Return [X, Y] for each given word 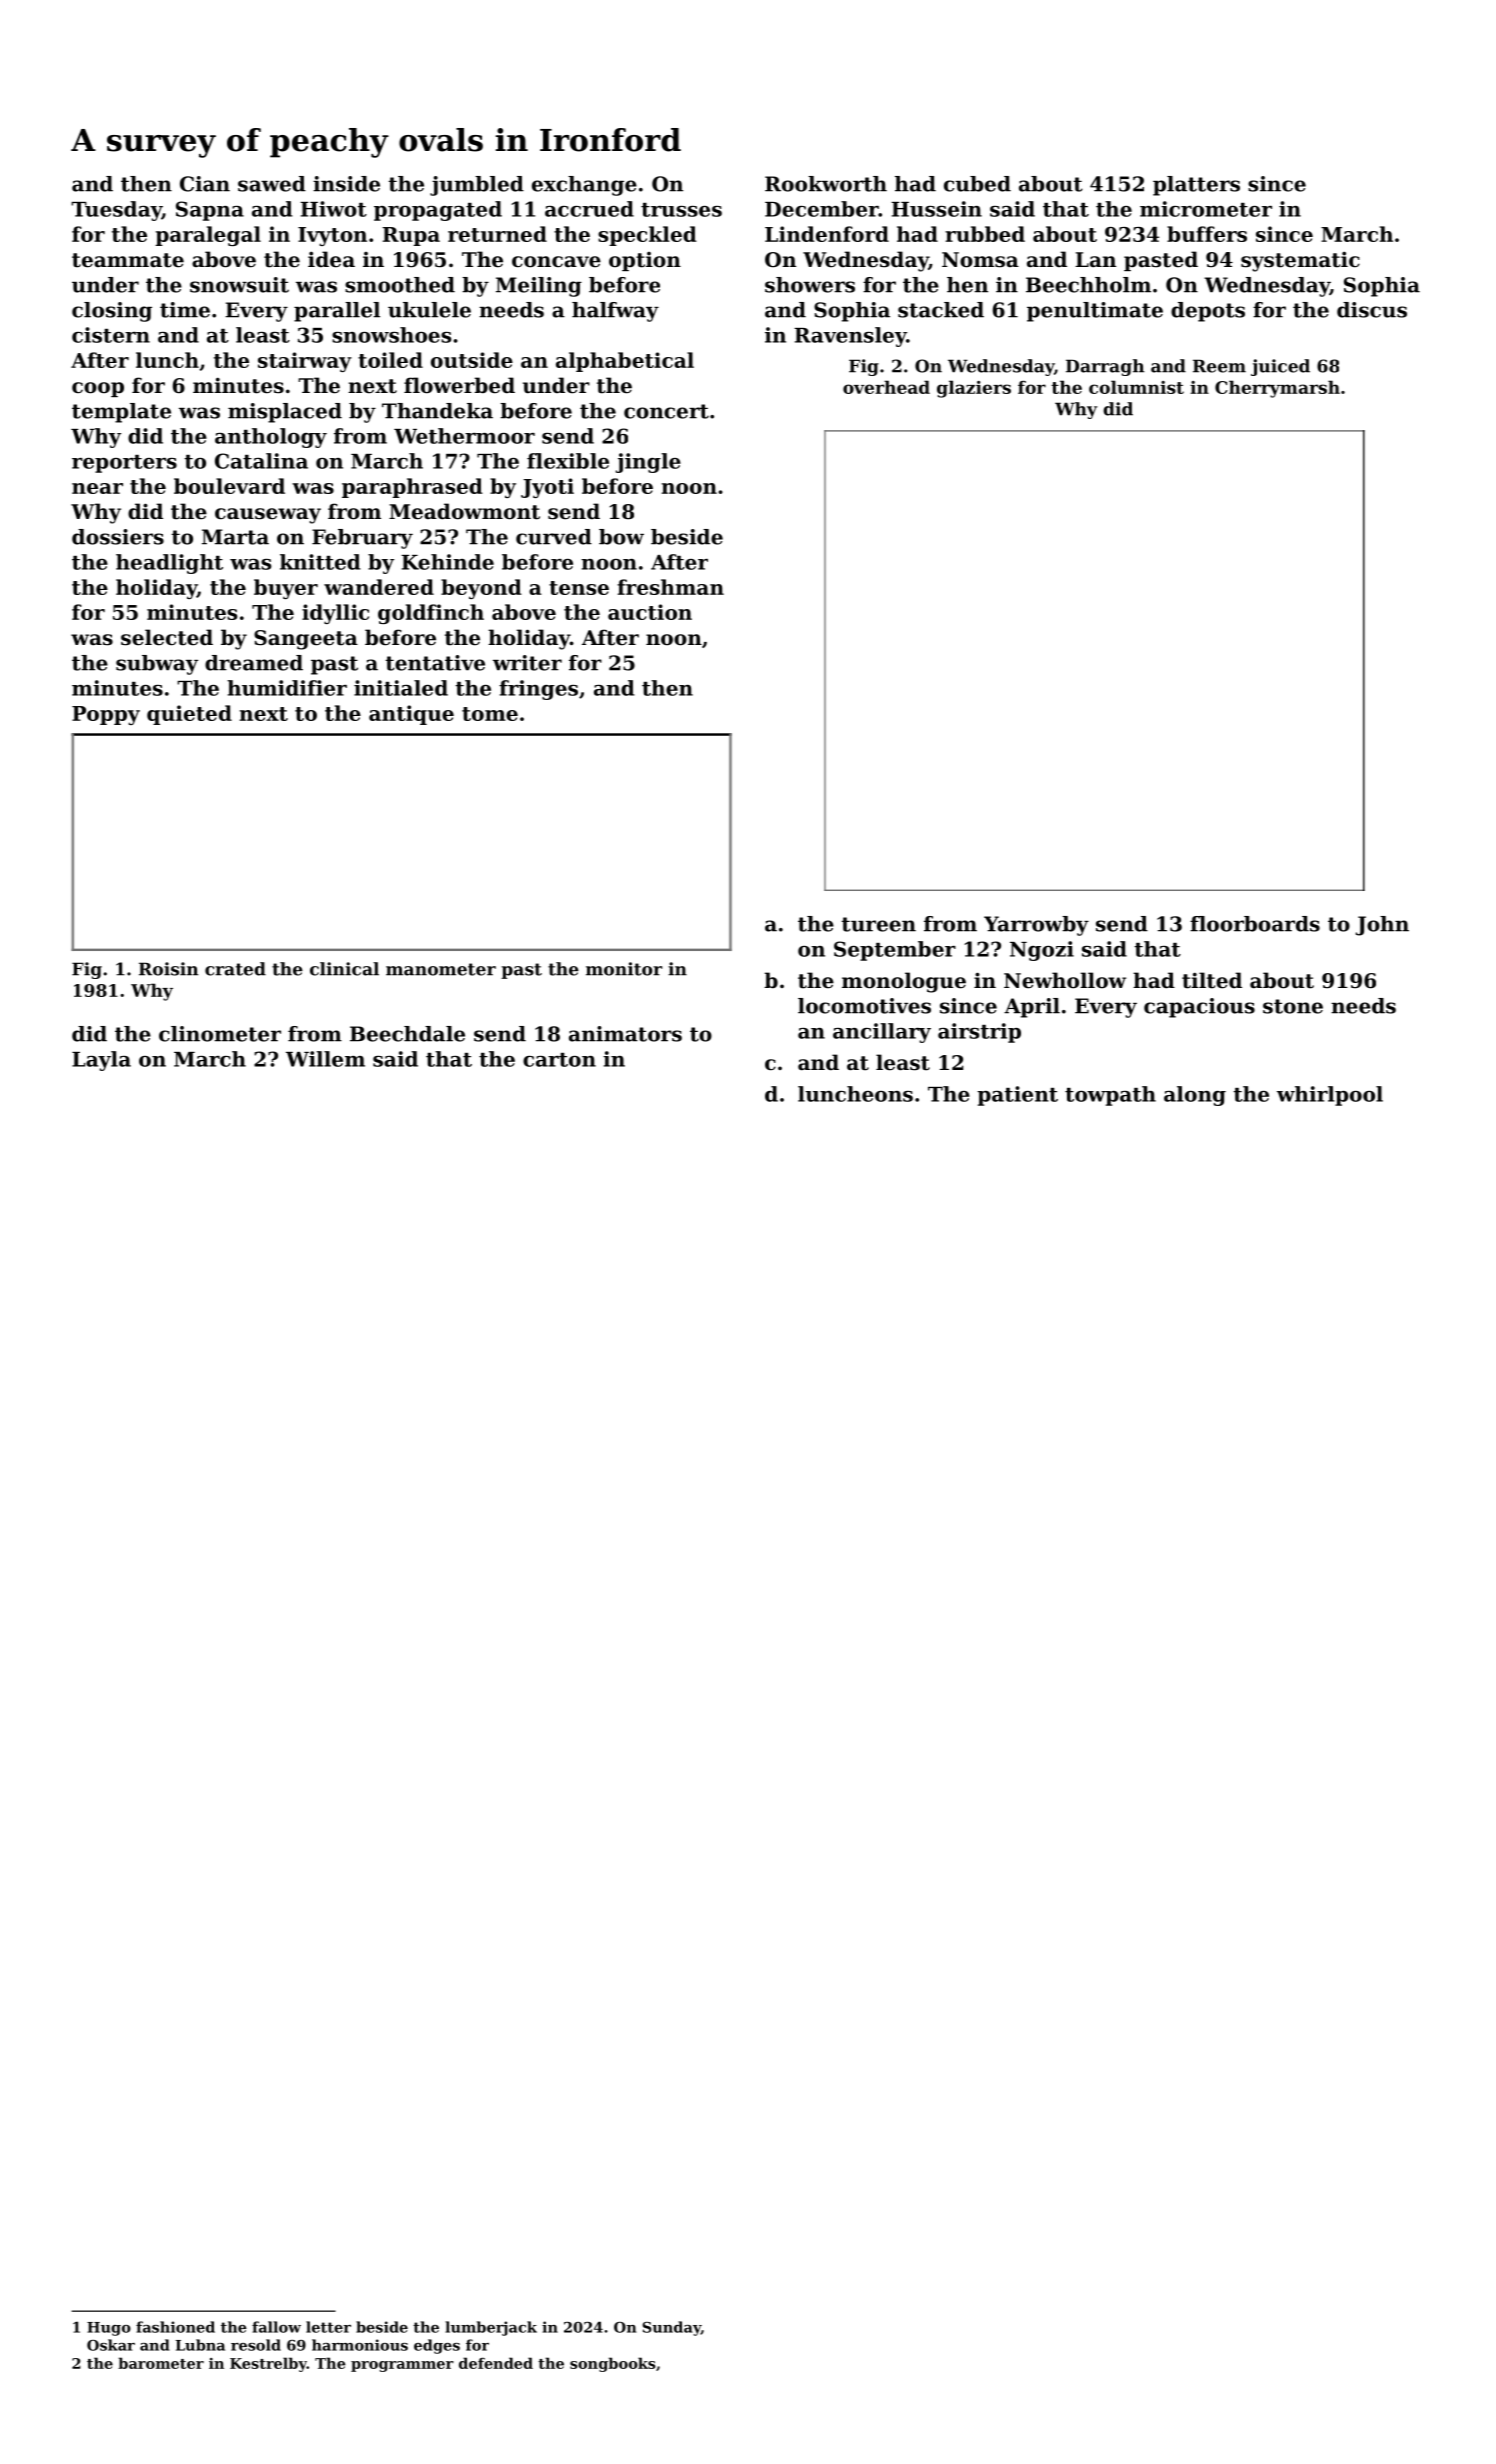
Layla [101, 1061]
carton [559, 1060]
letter [328, 2327]
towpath [1110, 1096]
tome [490, 714]
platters [1196, 186]
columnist [1136, 387]
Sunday [672, 2328]
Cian [205, 184]
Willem [325, 1059]
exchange [584, 186]
